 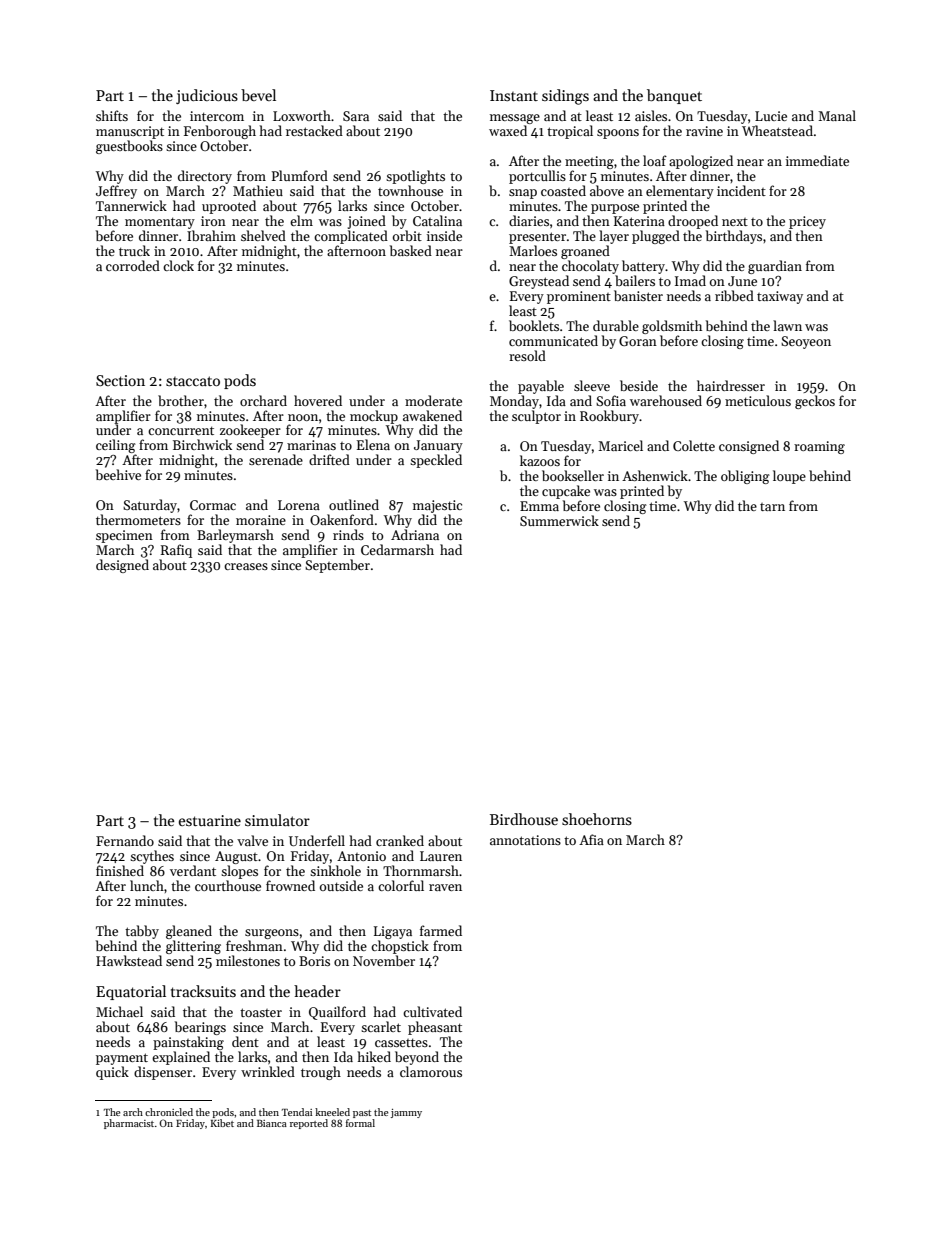 What do you see at coordinates (301, 220) in the screenshot?
I see `elm` at bounding box center [301, 220].
